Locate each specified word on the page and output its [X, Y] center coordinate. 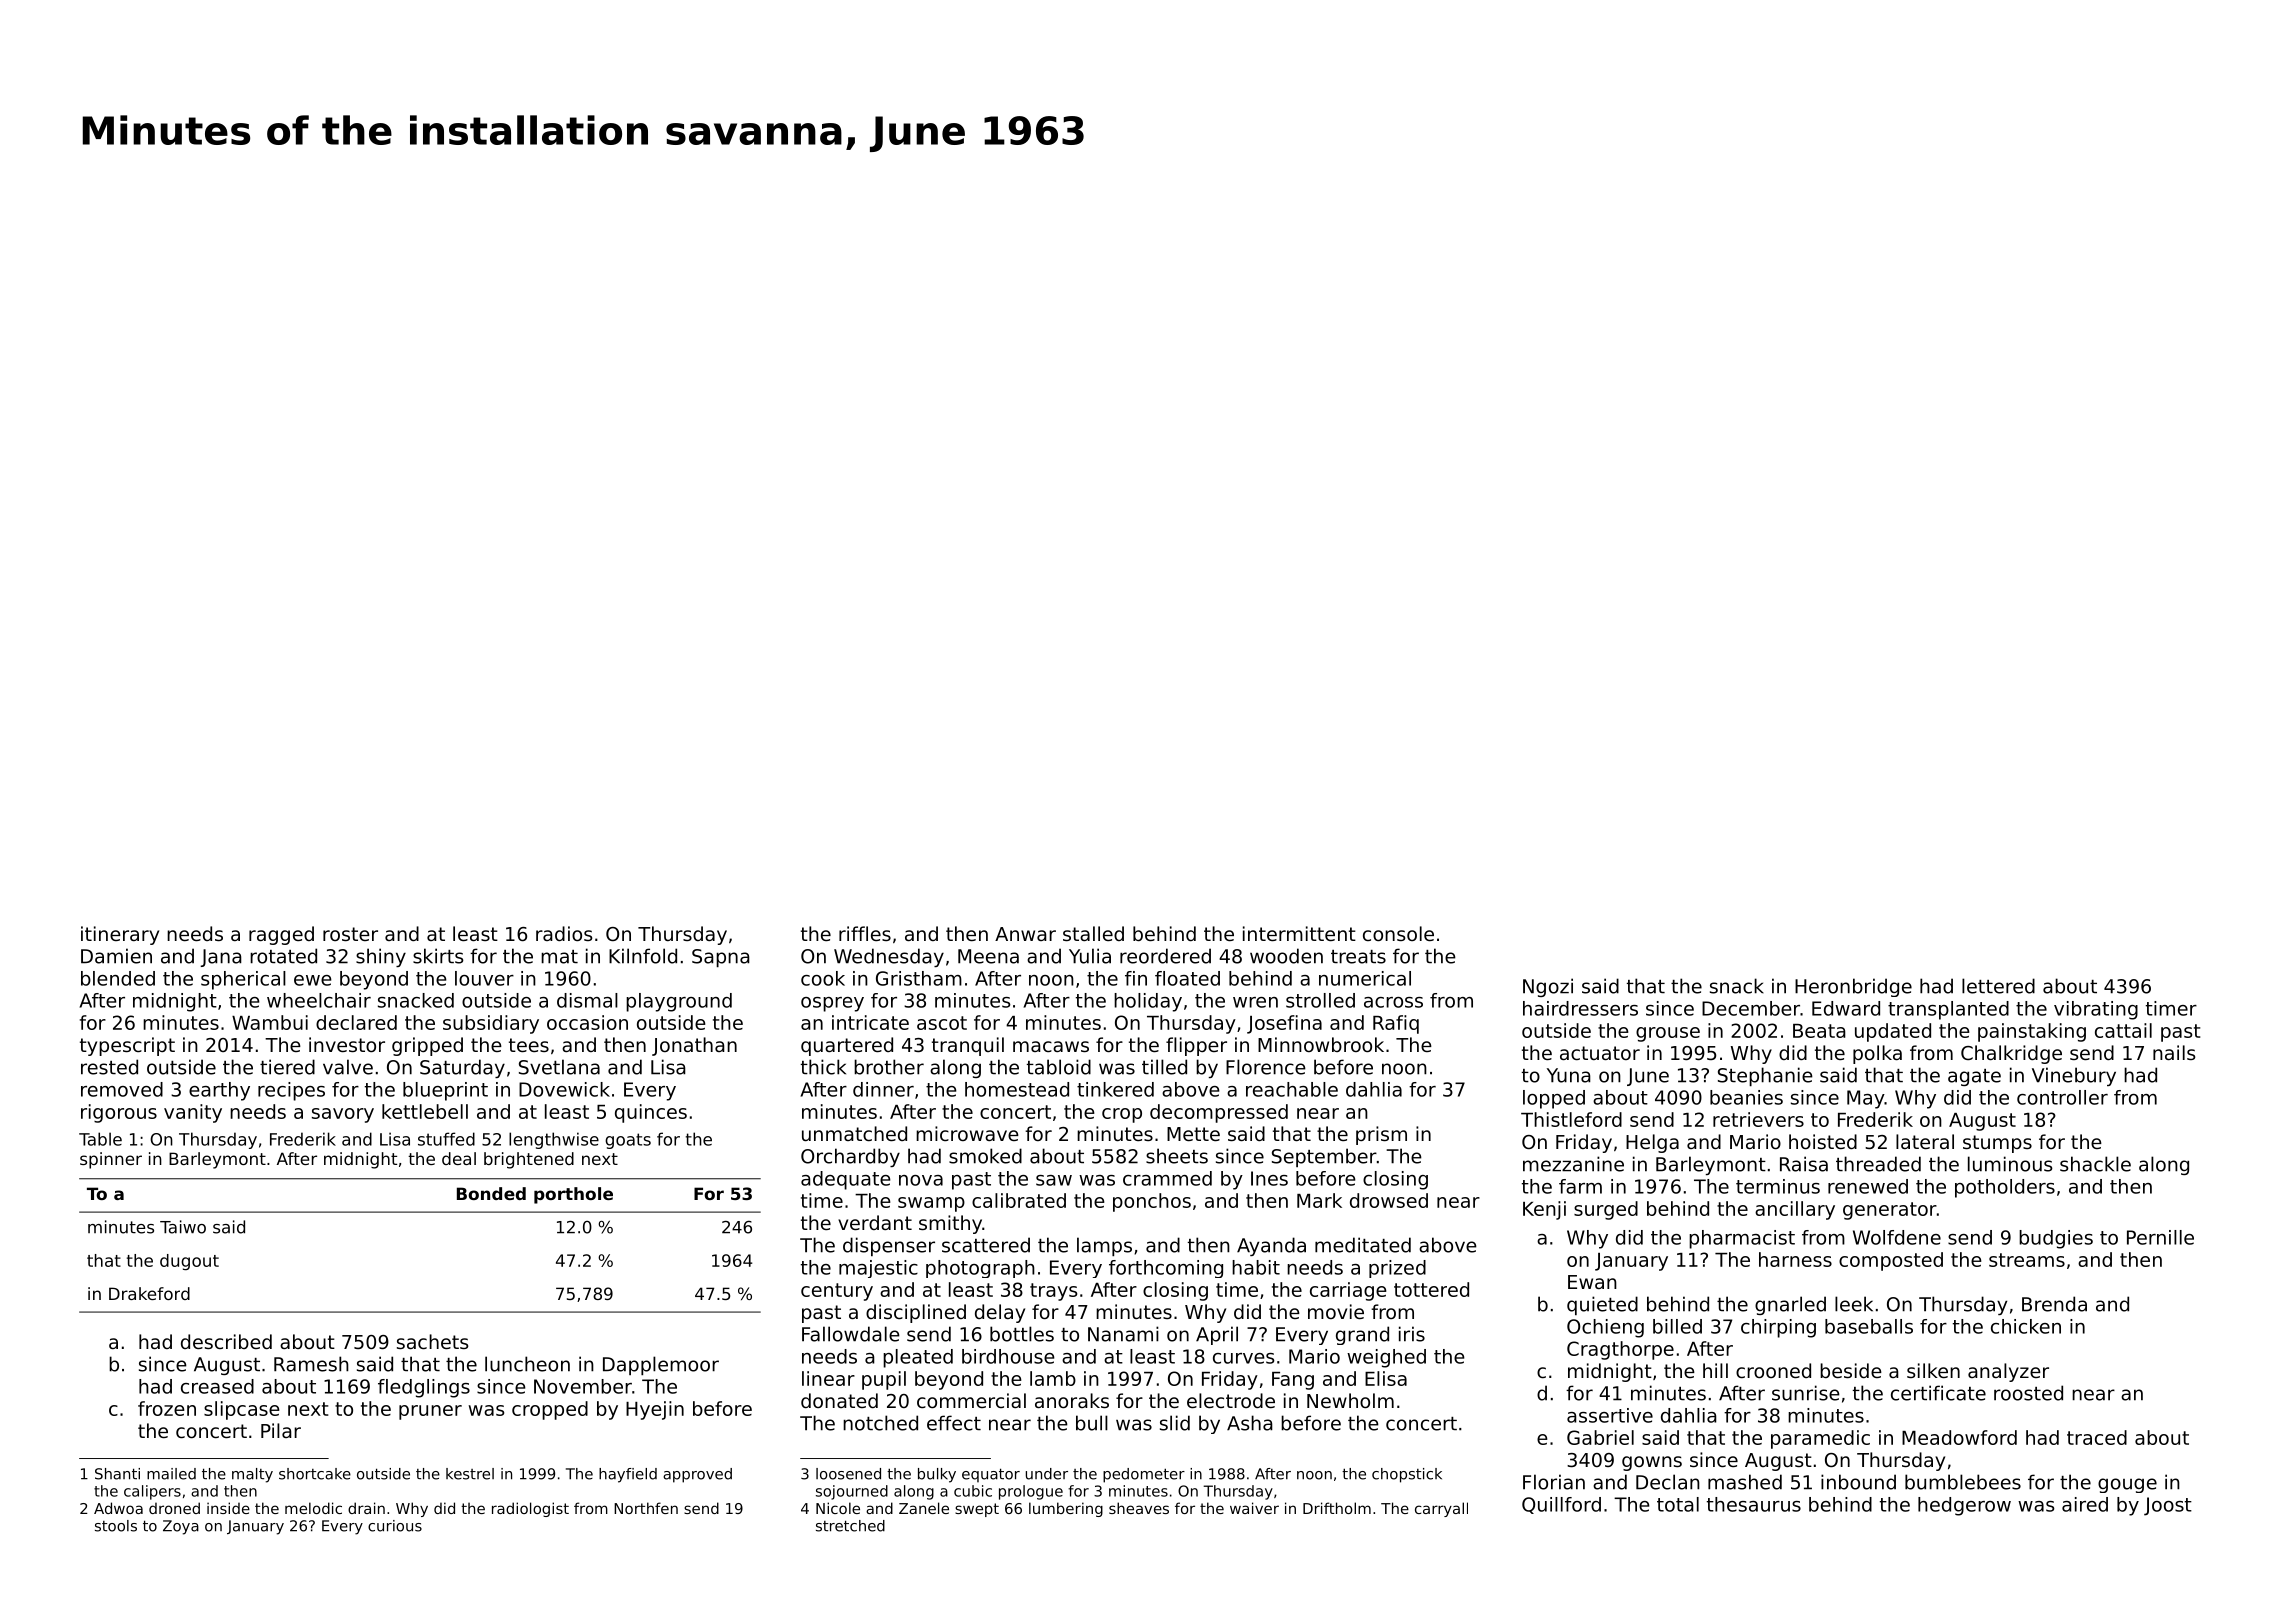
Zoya [181, 1527]
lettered [1998, 986]
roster [350, 934]
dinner [883, 1089]
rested [109, 1067]
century [837, 1292]
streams [2027, 1260]
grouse [1668, 1034]
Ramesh [311, 1364]
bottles [1022, 1334]
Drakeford [149, 1293]
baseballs [1869, 1326]
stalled [1093, 933]
